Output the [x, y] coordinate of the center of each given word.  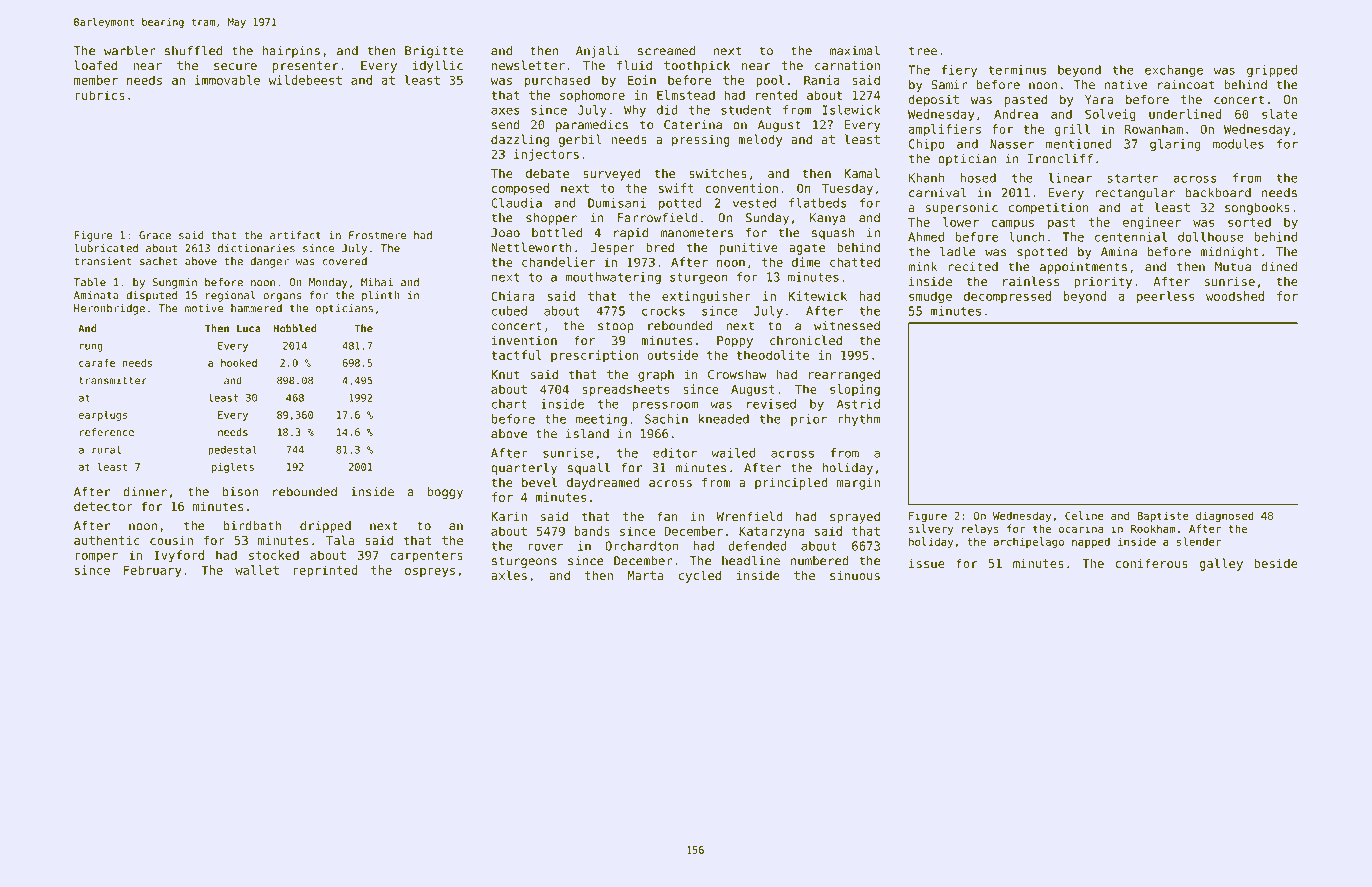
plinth [381, 296]
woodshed [1235, 296]
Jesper [613, 249]
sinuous [855, 575]
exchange [1174, 71]
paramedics [592, 126]
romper [96, 558]
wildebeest [305, 80]
